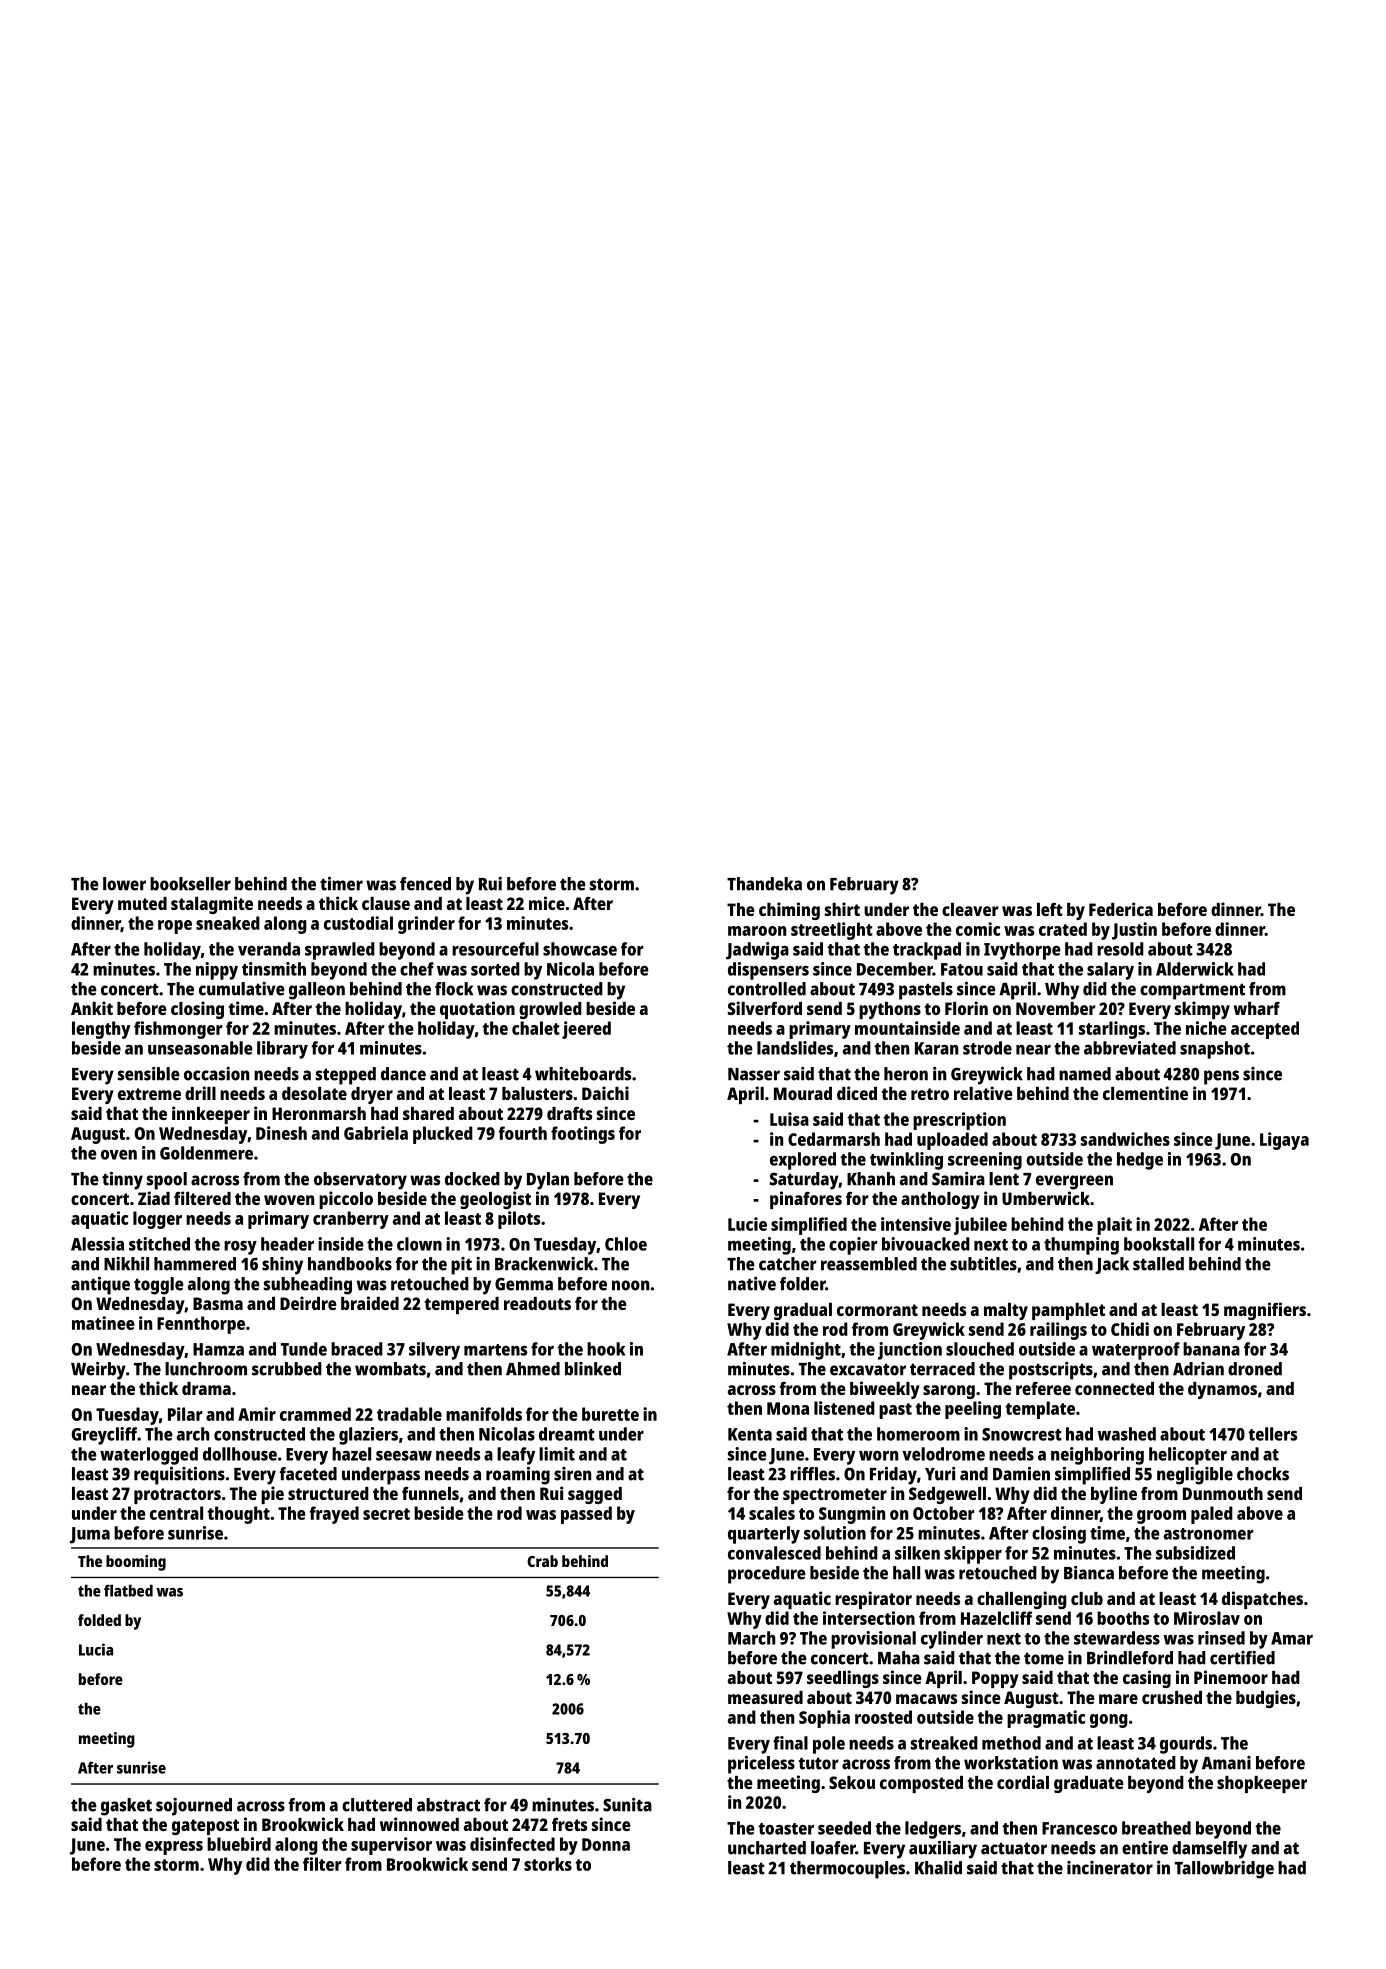 The image size is (1386, 1969). Describe the element at coordinates (1212, 1515) in the screenshot. I see `paled` at that location.
